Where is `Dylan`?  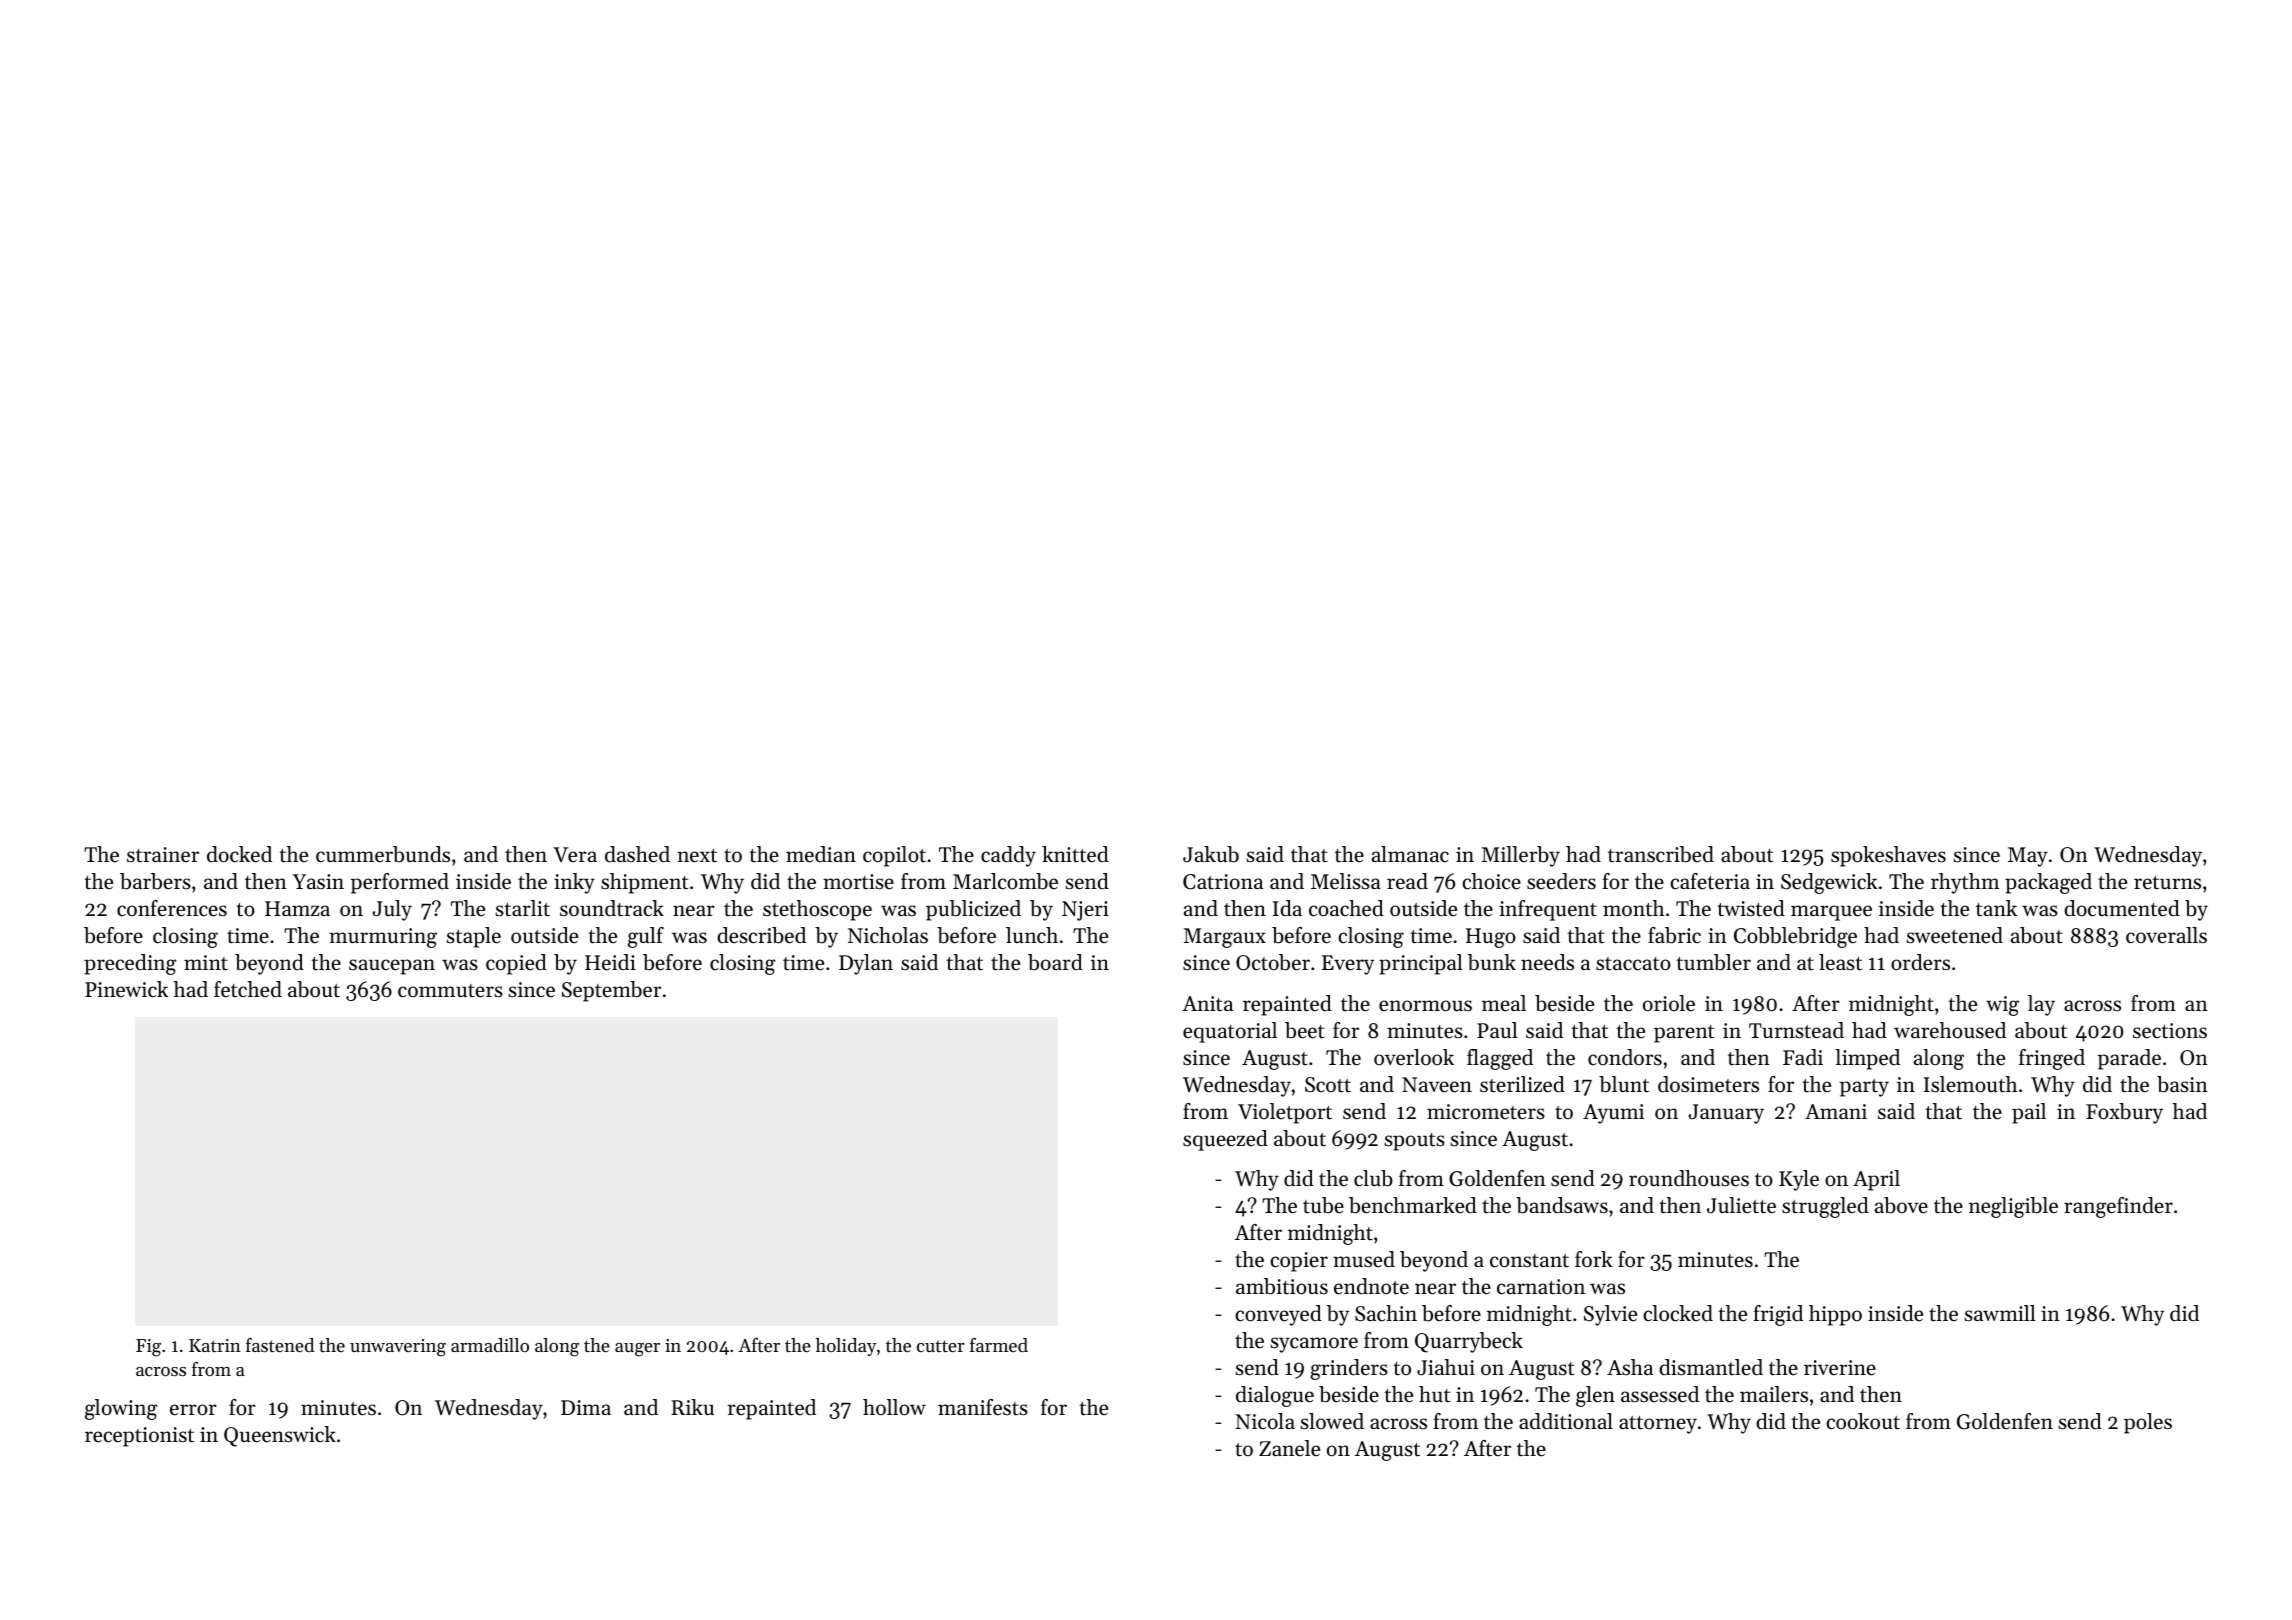 Dylan is located at coordinates (866, 964).
